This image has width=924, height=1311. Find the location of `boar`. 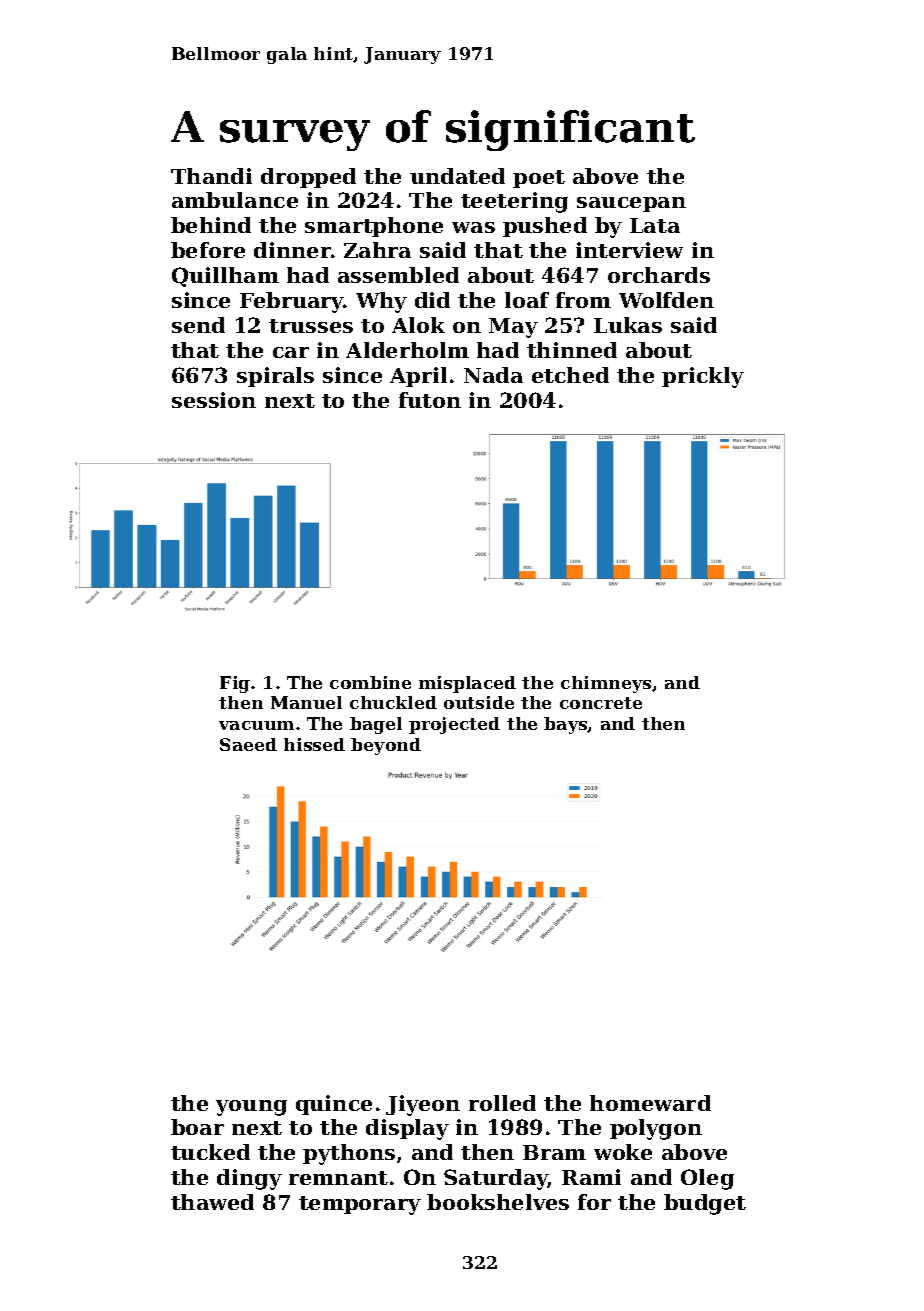

boar is located at coordinates (197, 1127).
